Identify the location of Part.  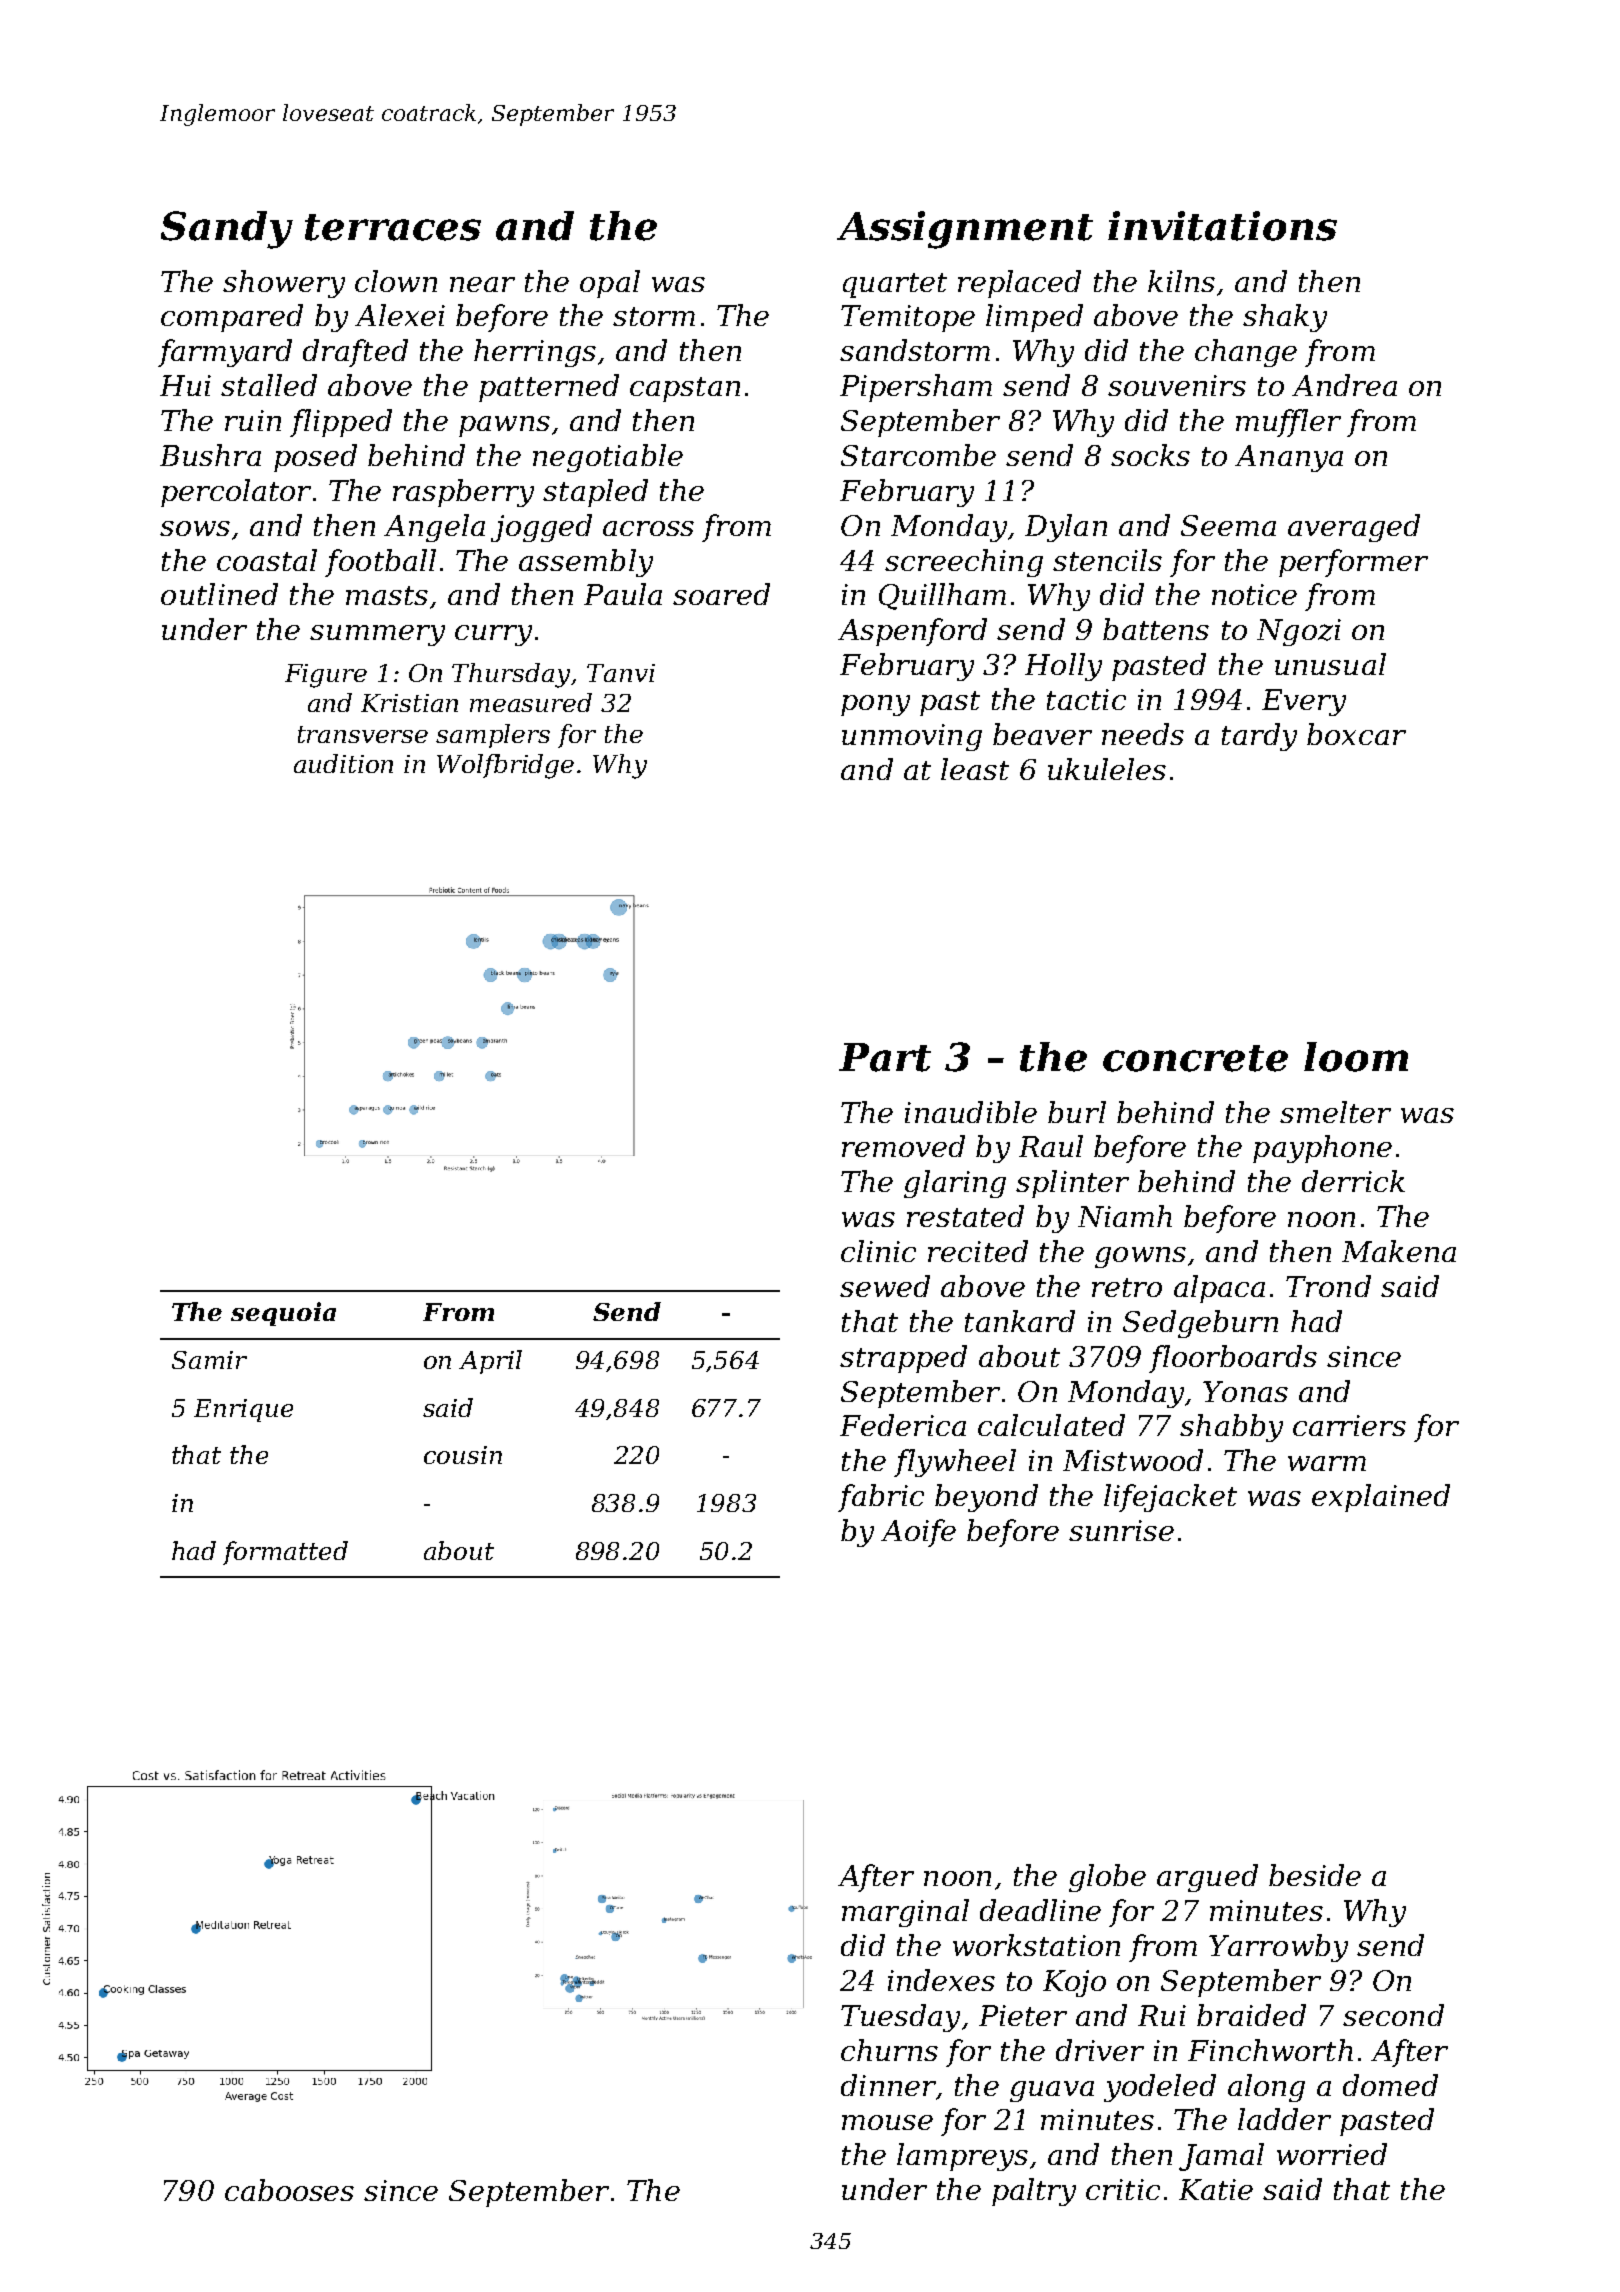
(885, 1057).
